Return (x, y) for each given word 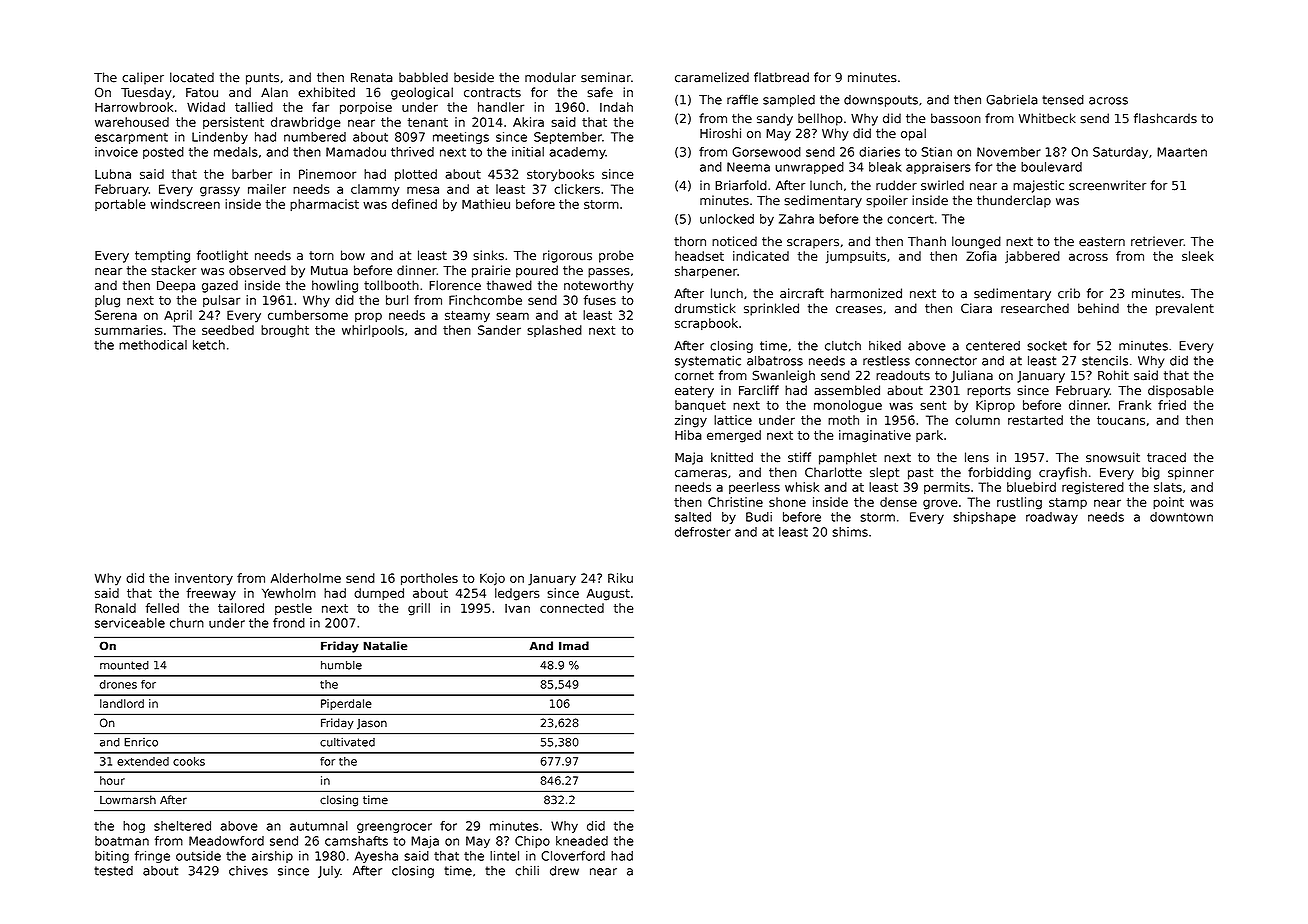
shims (850, 532)
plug (107, 301)
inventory (204, 579)
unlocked (727, 219)
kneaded (582, 841)
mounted (124, 665)
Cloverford (573, 856)
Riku (620, 578)
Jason (372, 724)
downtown (1181, 517)
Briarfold (741, 185)
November (1009, 152)
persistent (233, 123)
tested (113, 871)
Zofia (981, 256)
